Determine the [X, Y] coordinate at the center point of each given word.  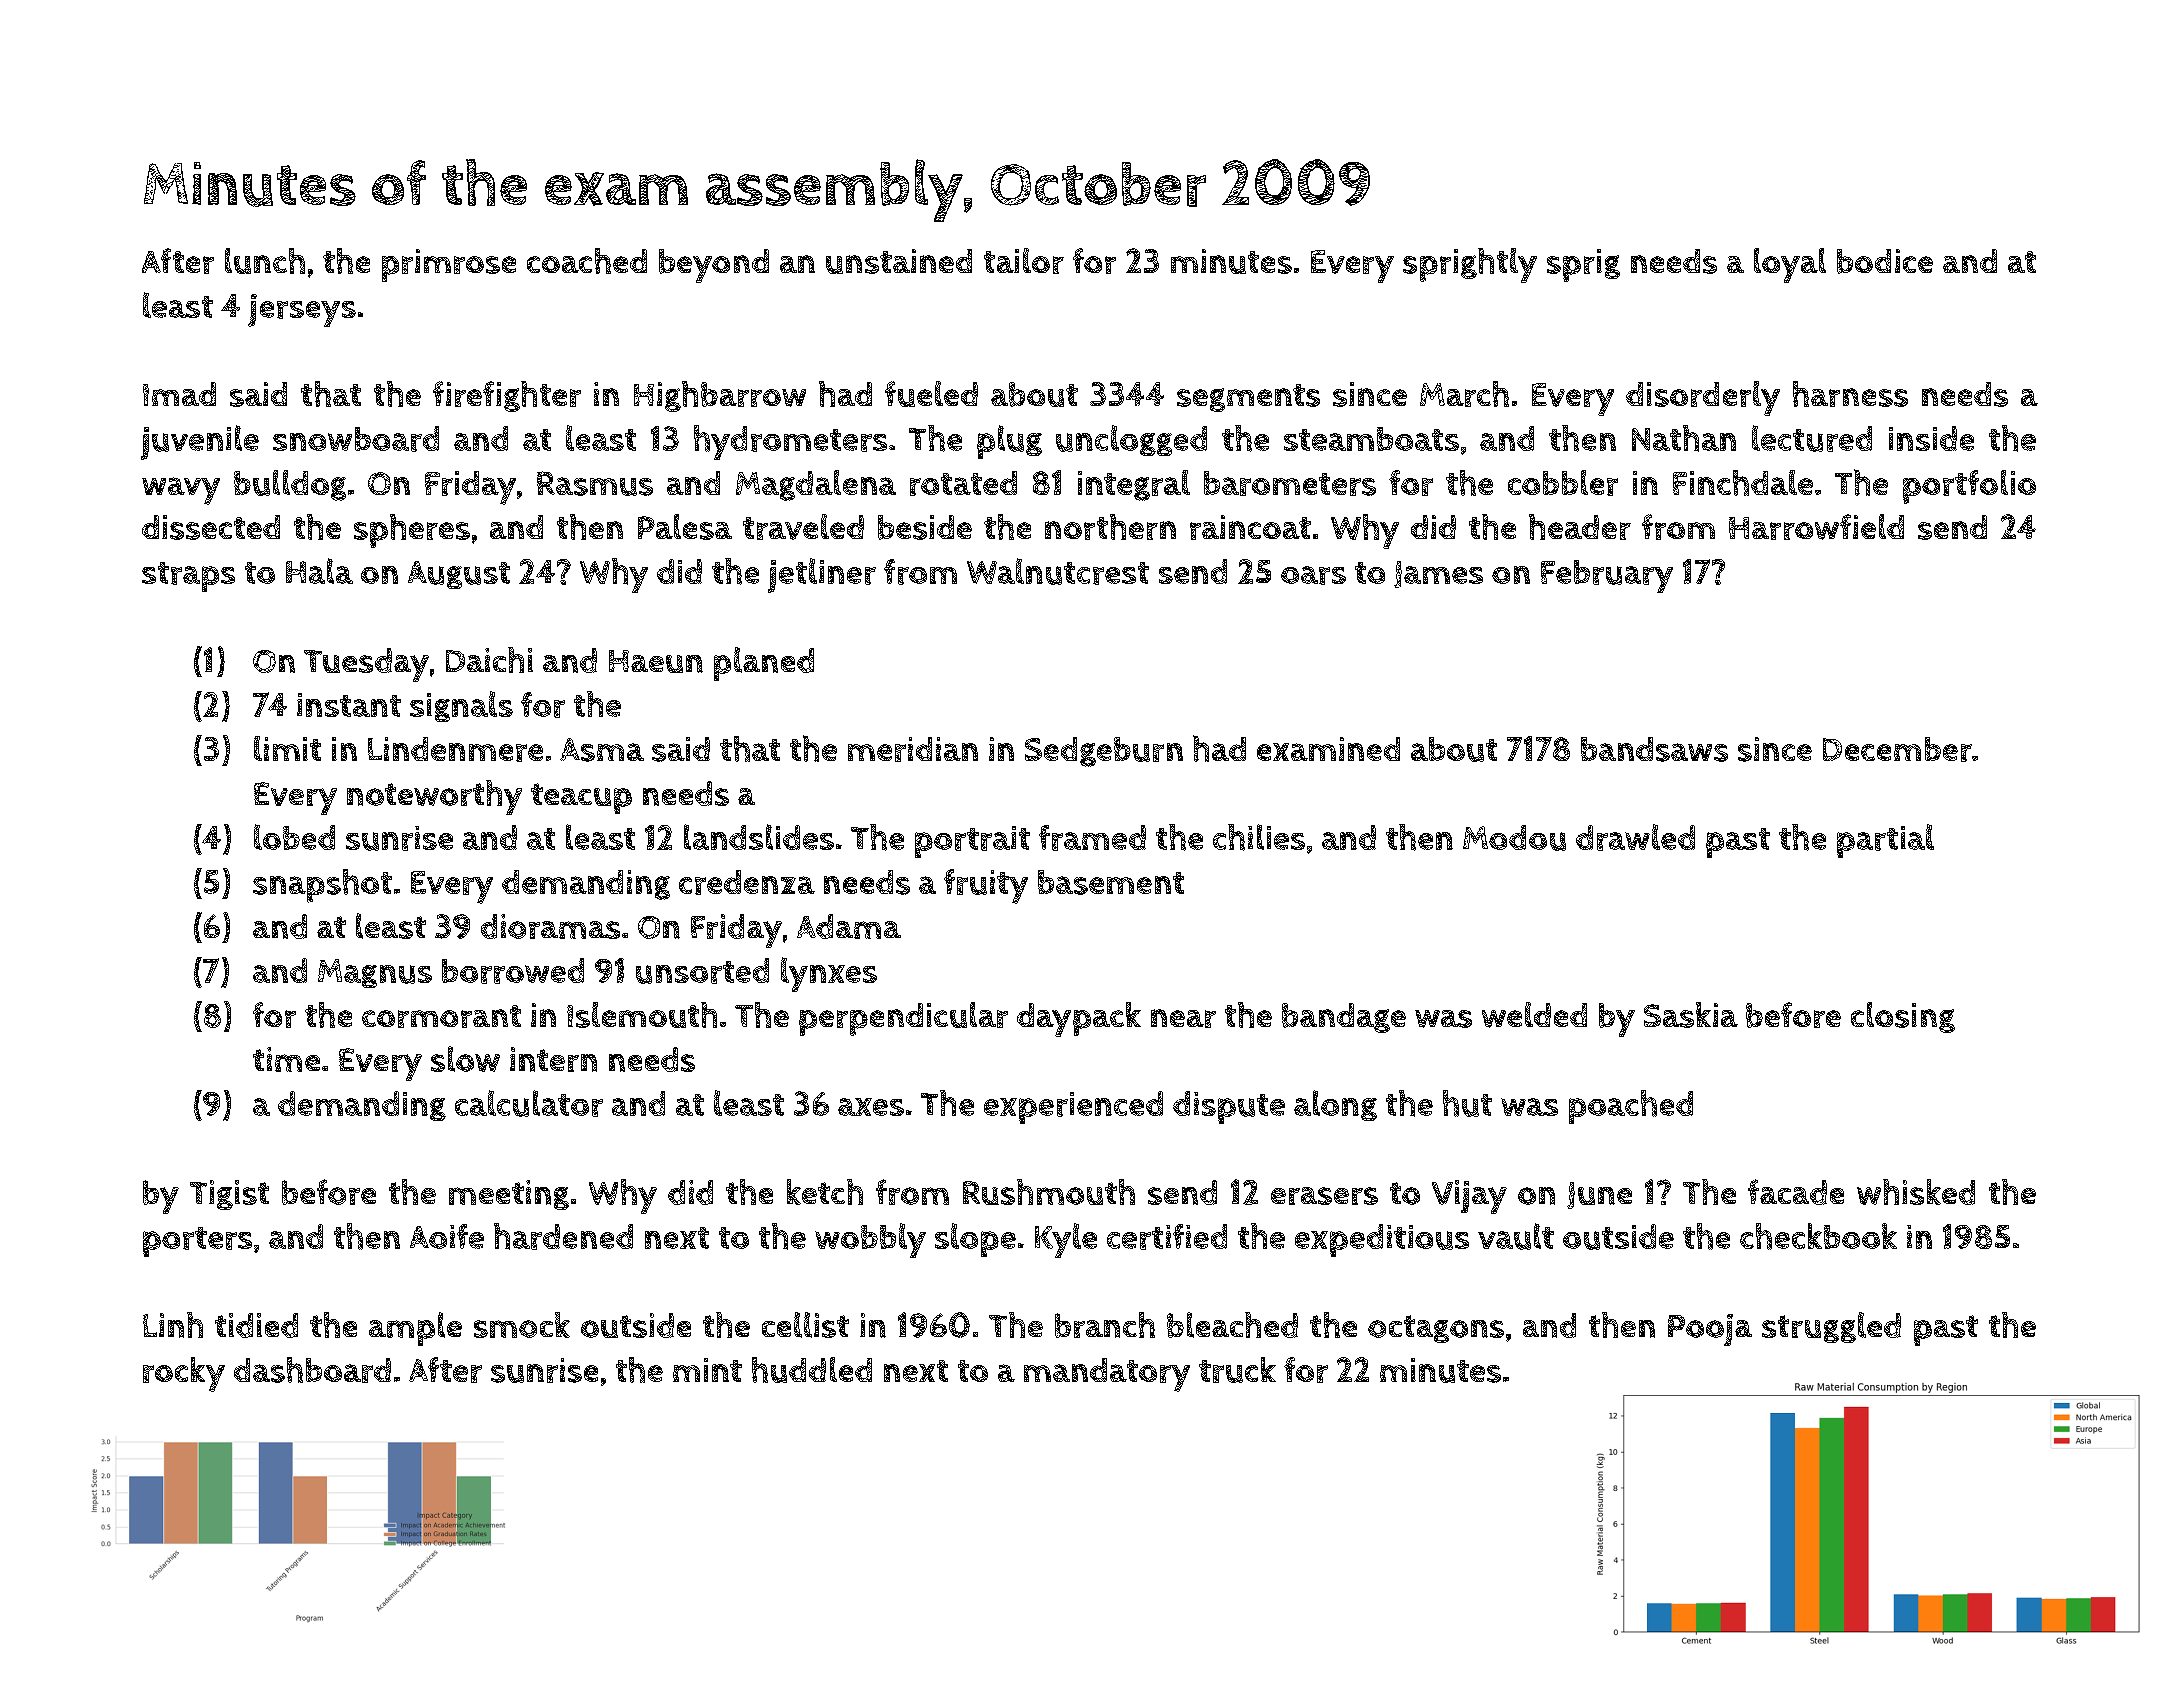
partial [1885, 841]
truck [1237, 1370]
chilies [1259, 837]
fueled [931, 394]
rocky [184, 1374]
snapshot [322, 886]
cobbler [1563, 483]
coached [587, 261]
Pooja [1710, 1330]
